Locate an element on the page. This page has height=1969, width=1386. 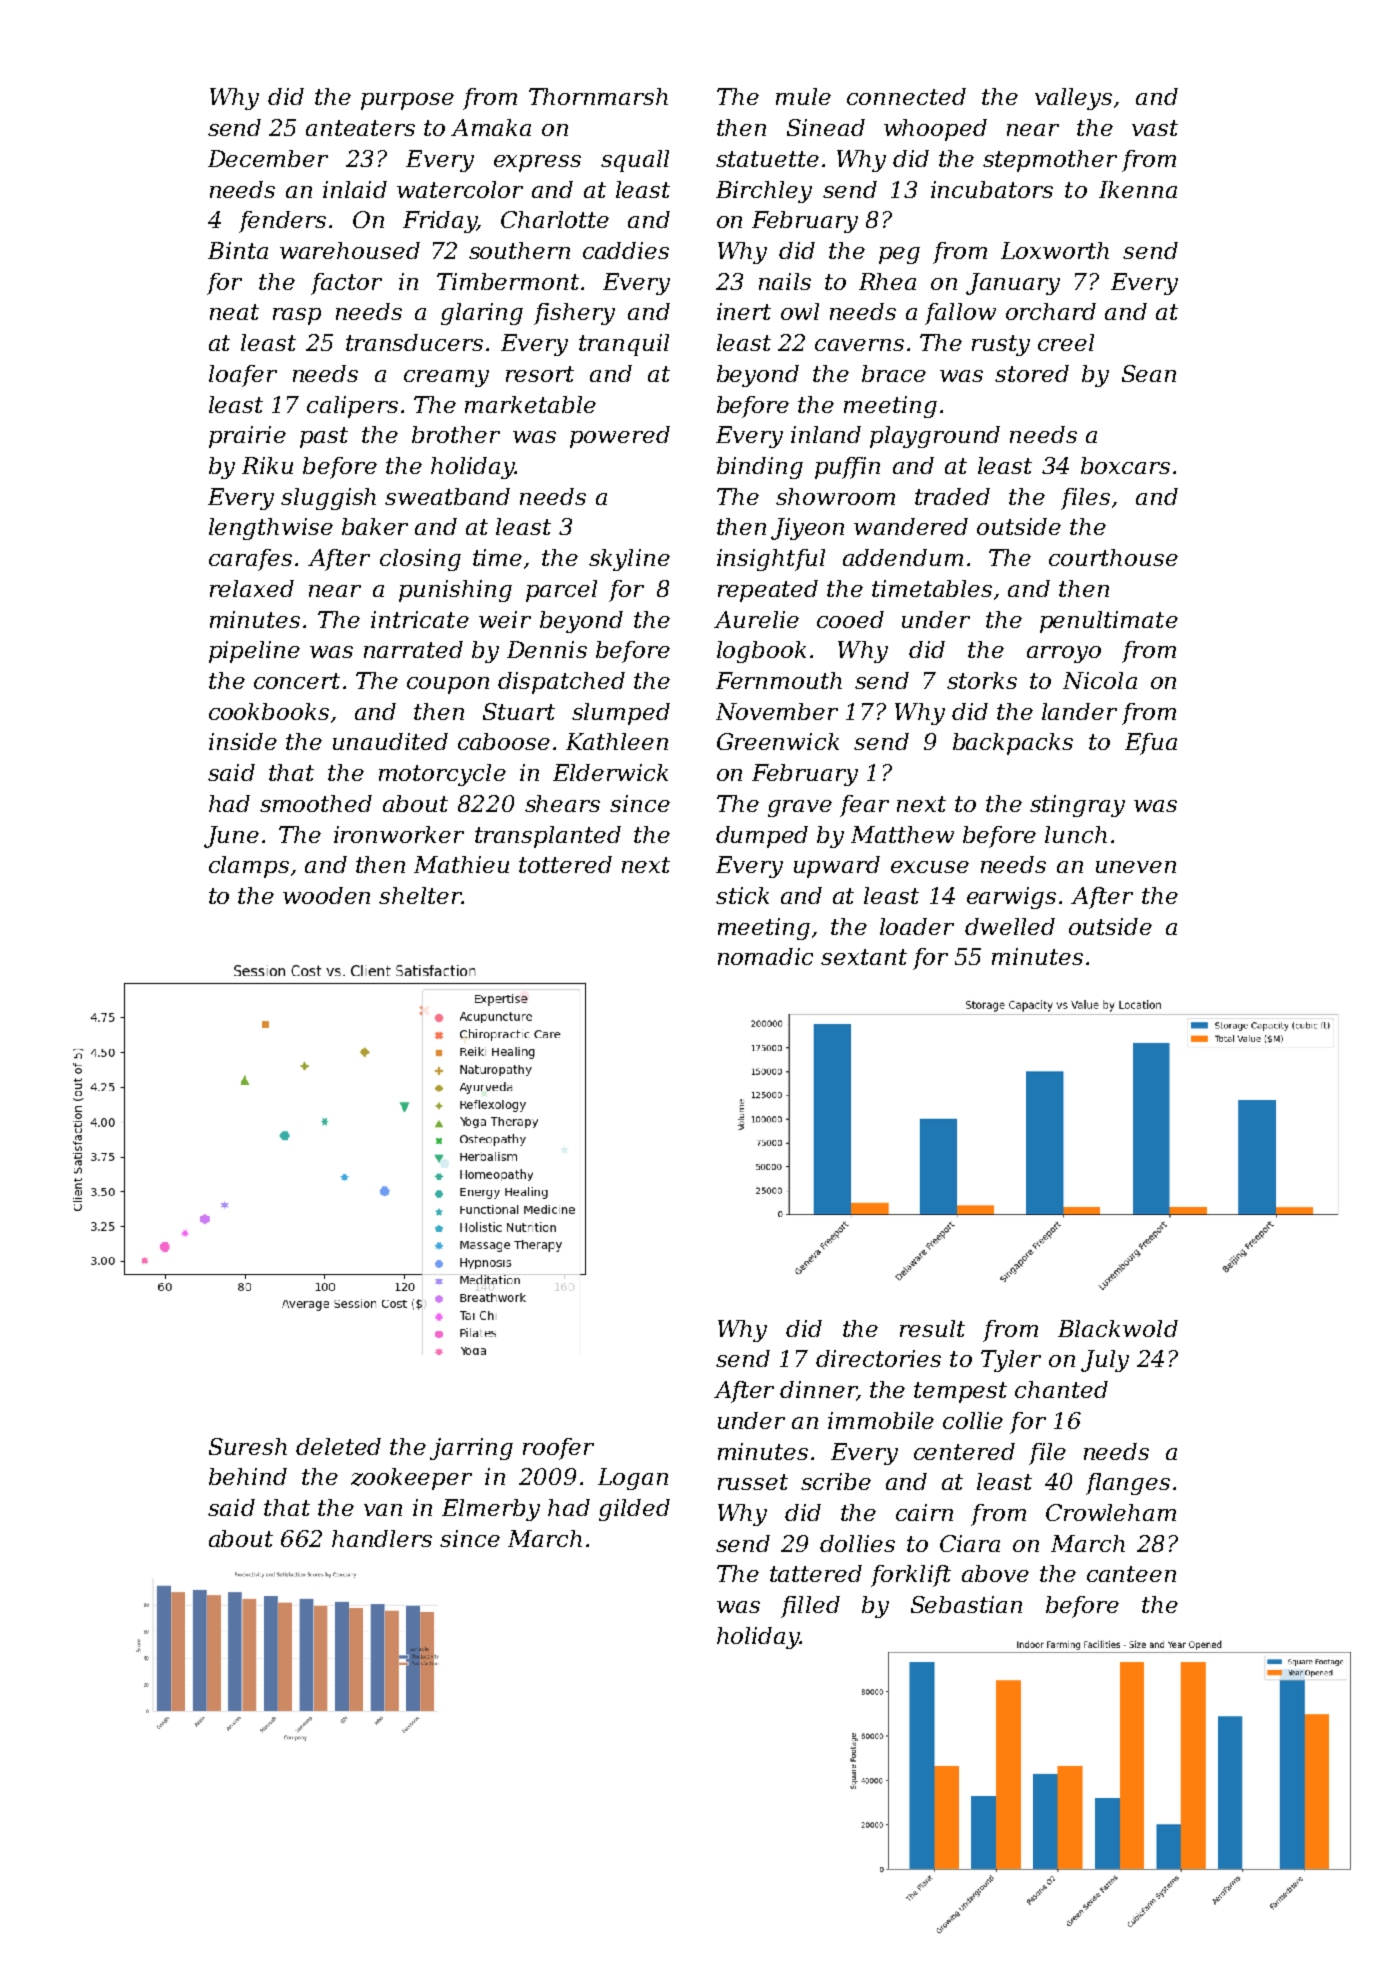
jarring is located at coordinates (471, 1449).
